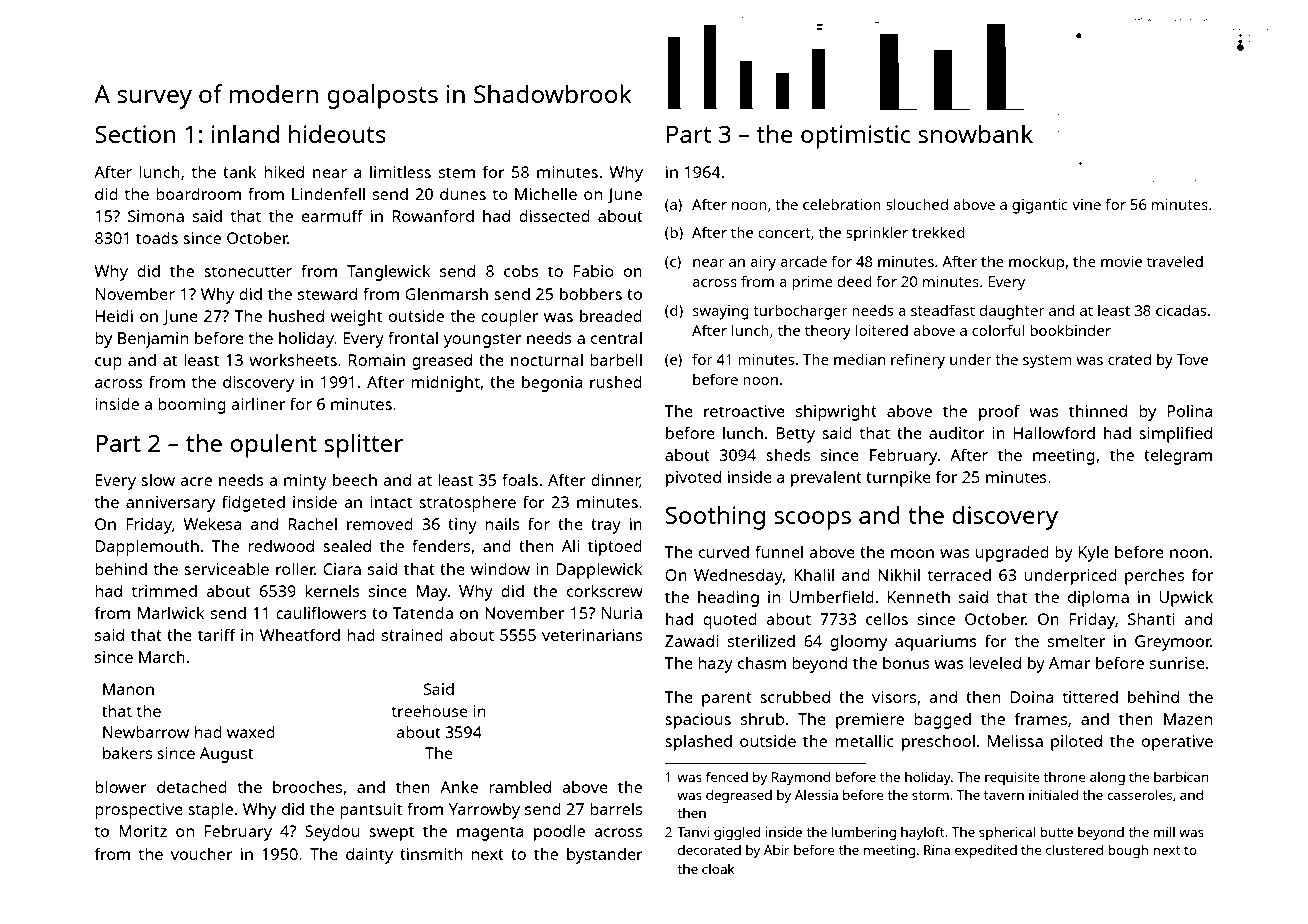 This screenshot has height=924, width=1308. What do you see at coordinates (108, 363) in the screenshot?
I see `cup` at bounding box center [108, 363].
